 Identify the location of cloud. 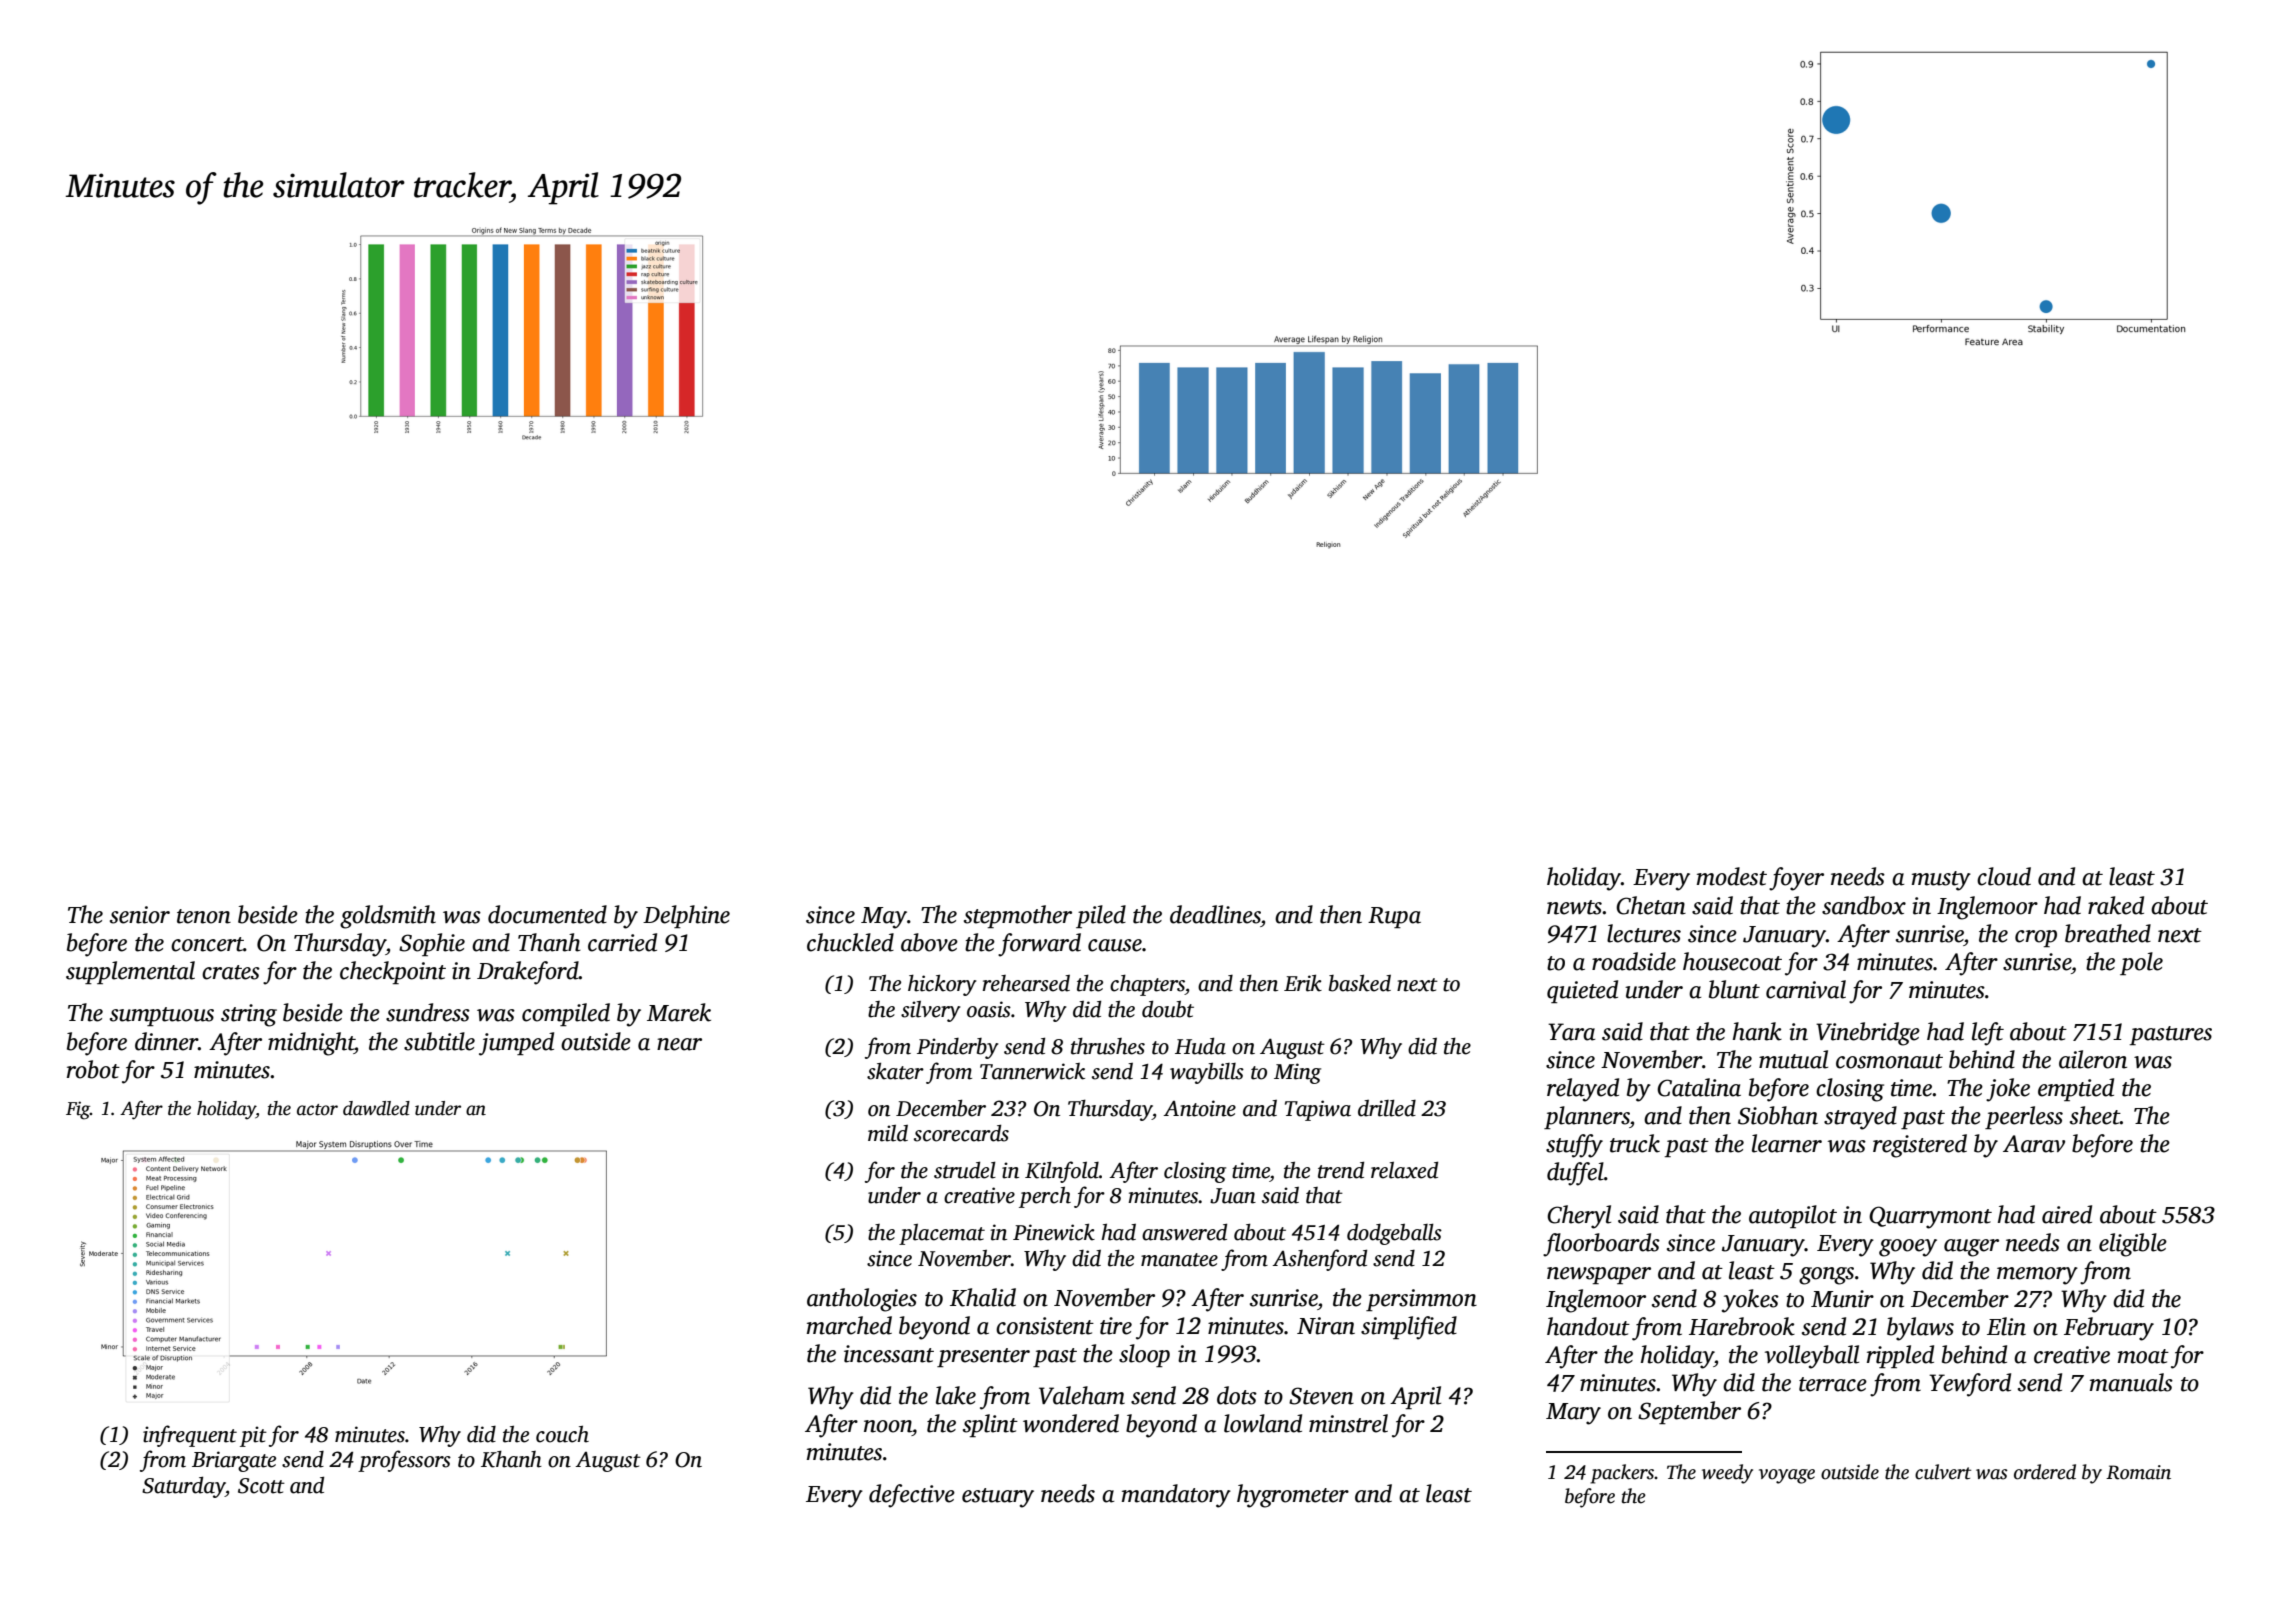
(2004, 876).
